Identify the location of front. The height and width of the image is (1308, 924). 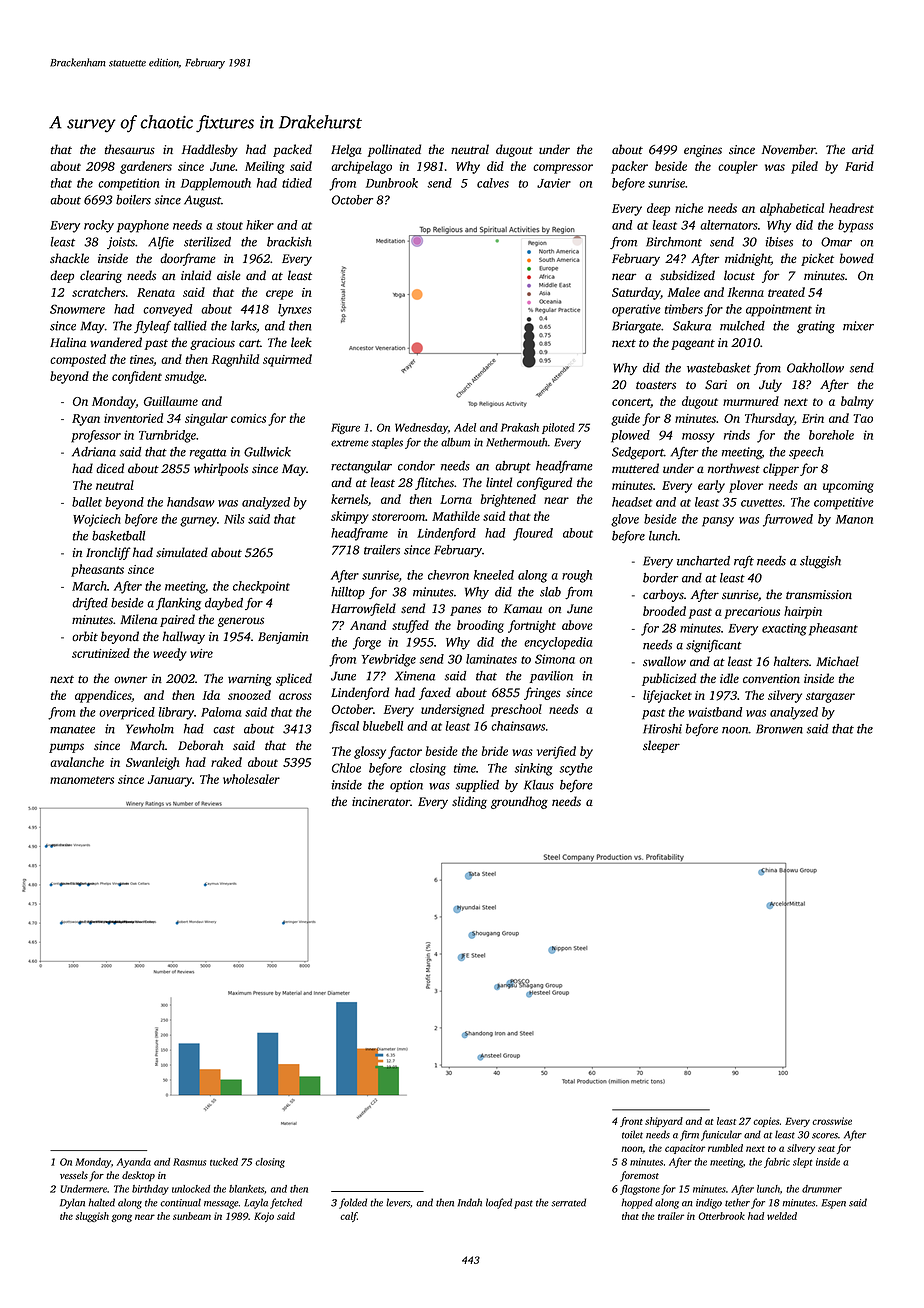
(631, 1122).
